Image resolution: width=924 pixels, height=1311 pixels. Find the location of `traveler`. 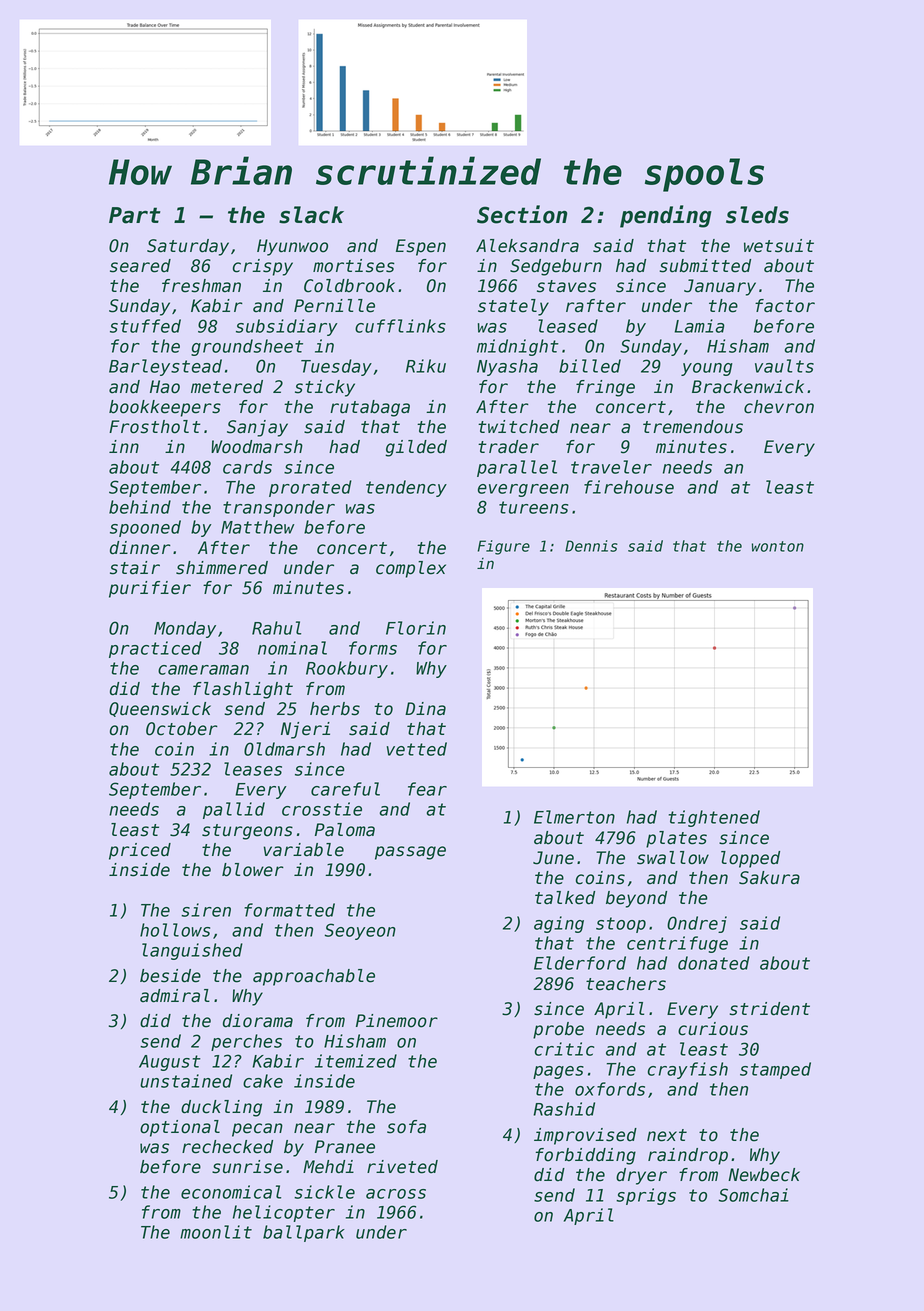

traveler is located at coordinates (611, 467).
